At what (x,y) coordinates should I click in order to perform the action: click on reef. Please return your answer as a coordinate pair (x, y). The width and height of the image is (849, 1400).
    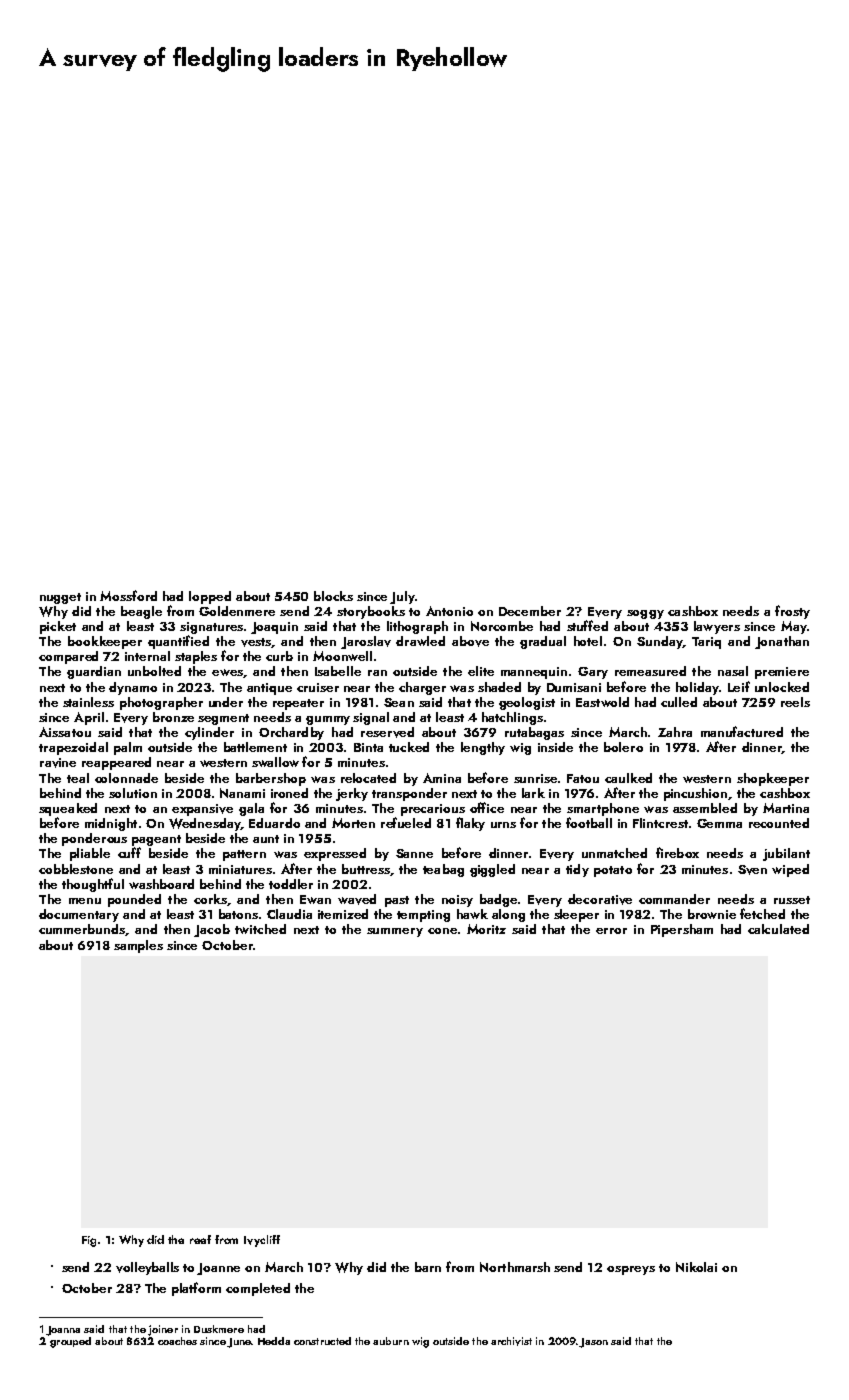
    Looking at the image, I should click on (200, 1239).
